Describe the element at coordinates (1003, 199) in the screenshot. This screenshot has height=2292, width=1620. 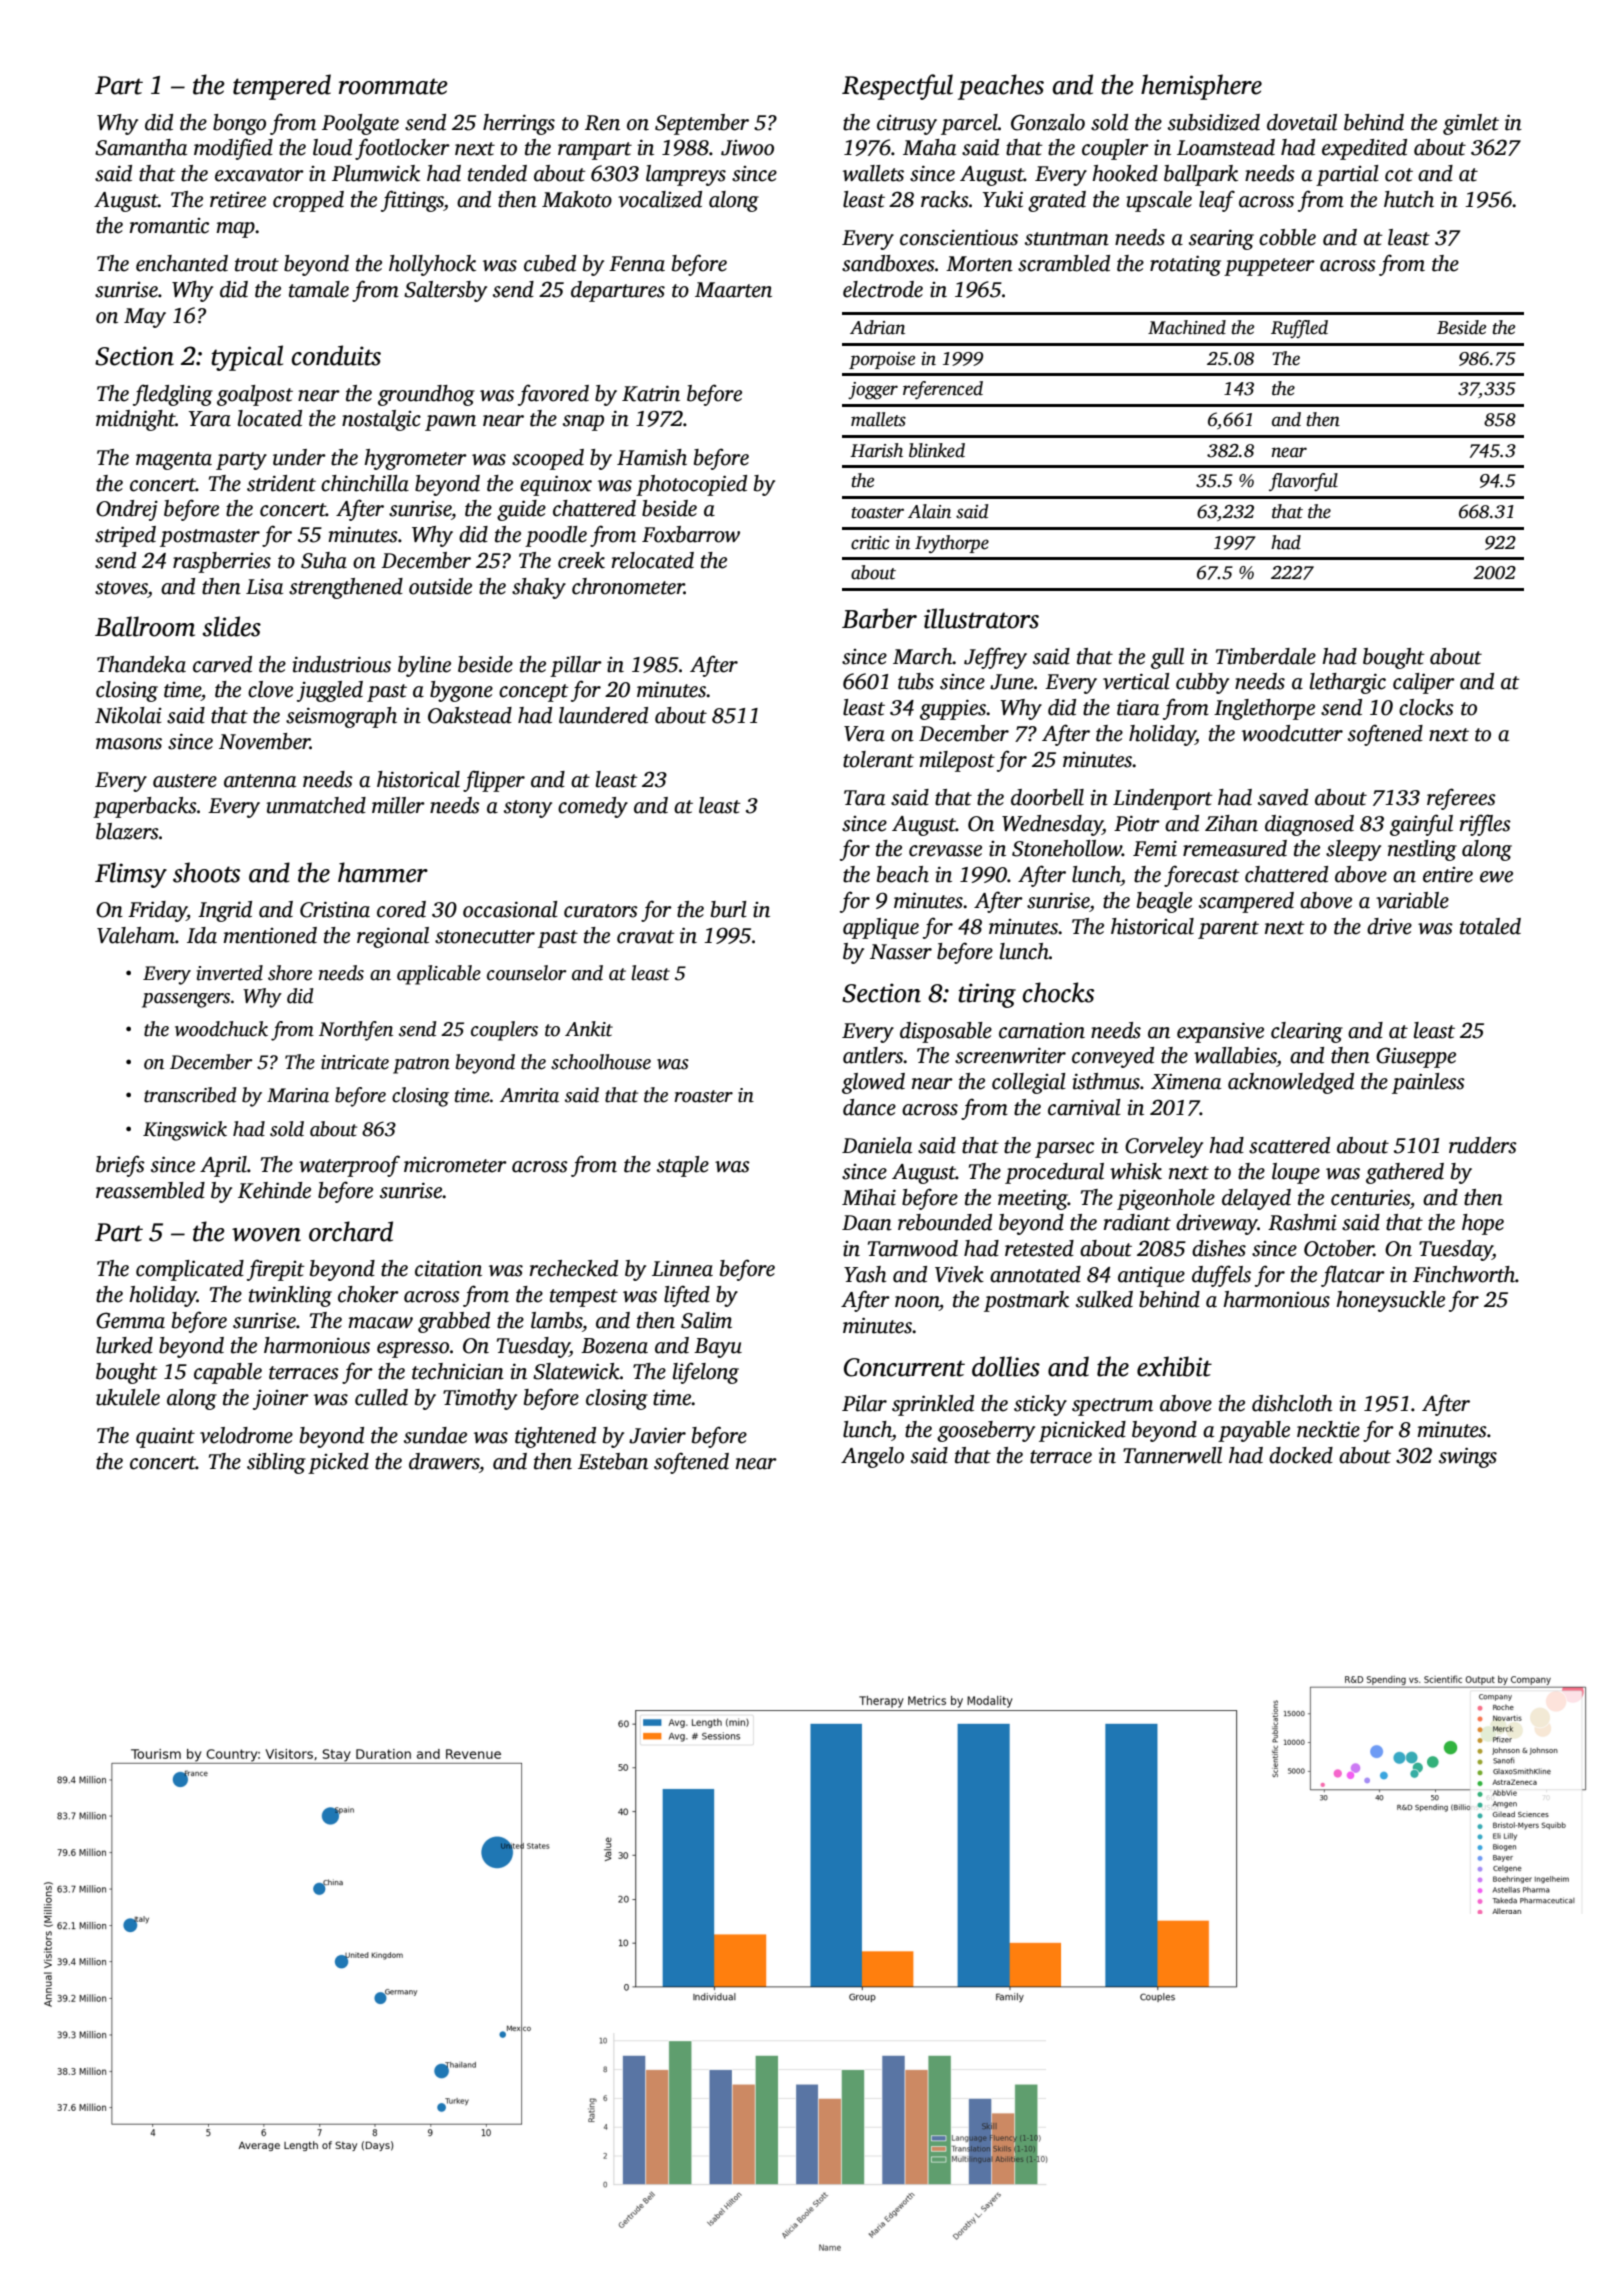
I see `Yuki` at that location.
